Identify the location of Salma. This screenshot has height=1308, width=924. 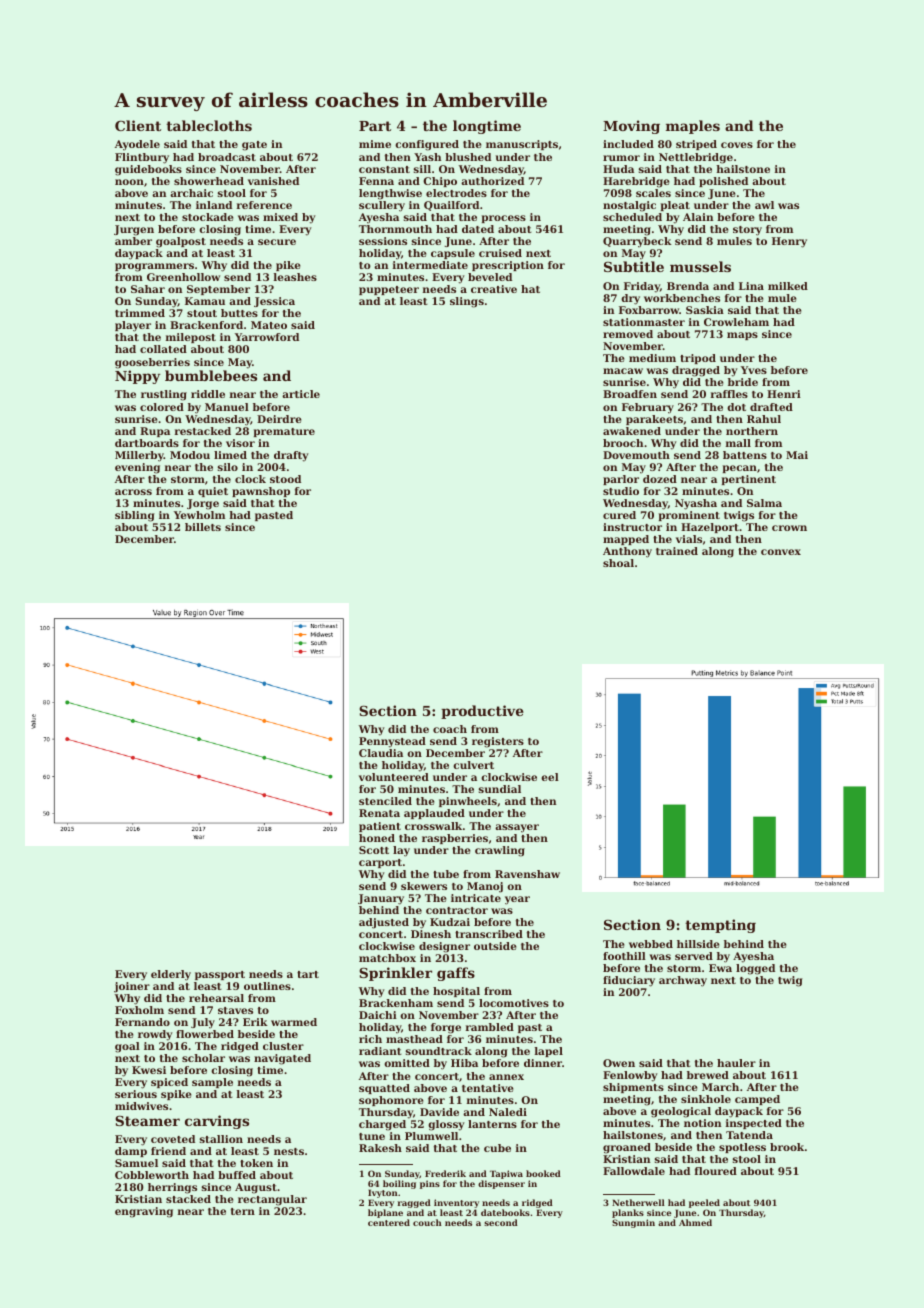
(764, 503).
